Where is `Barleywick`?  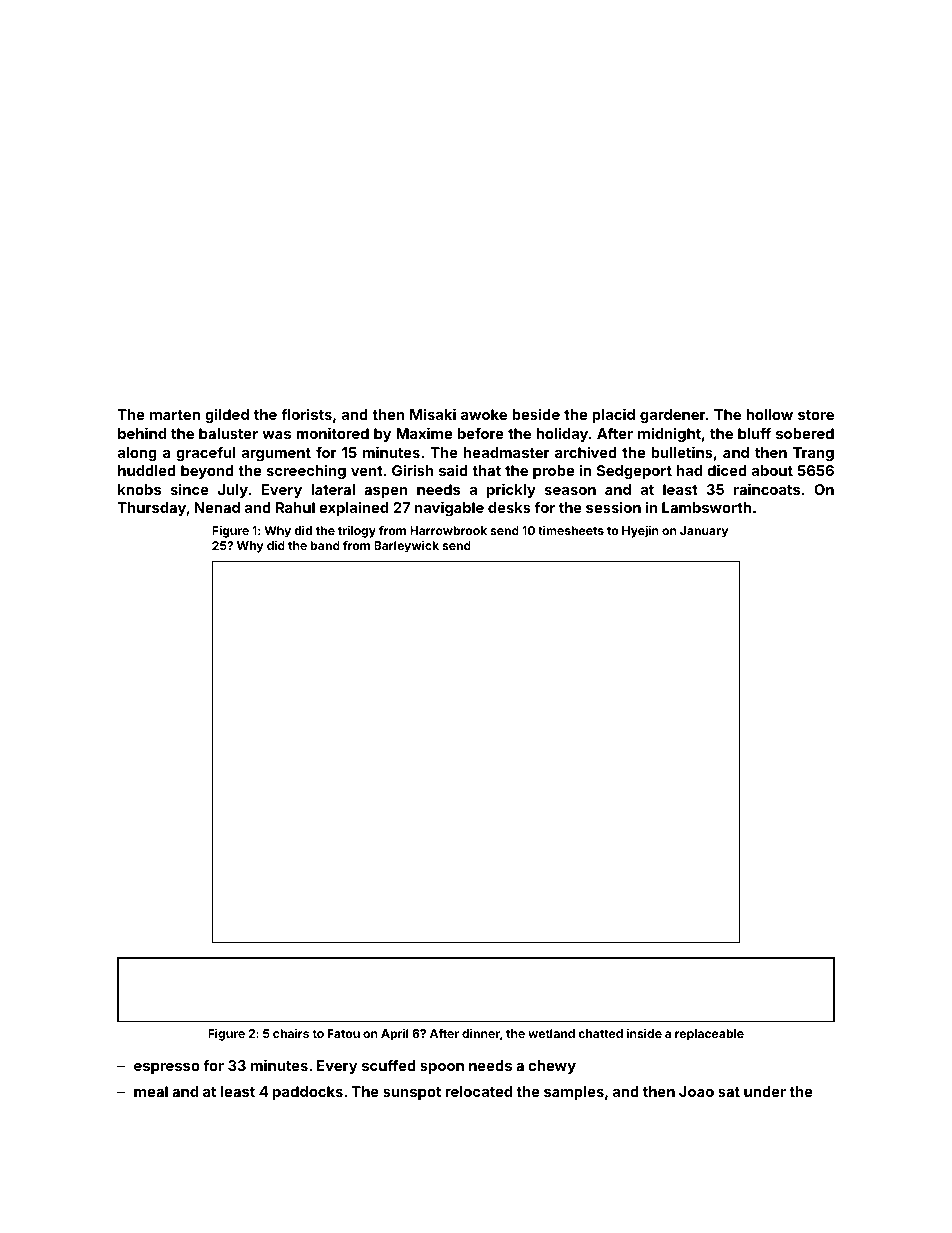 Barleywick is located at coordinates (406, 546).
